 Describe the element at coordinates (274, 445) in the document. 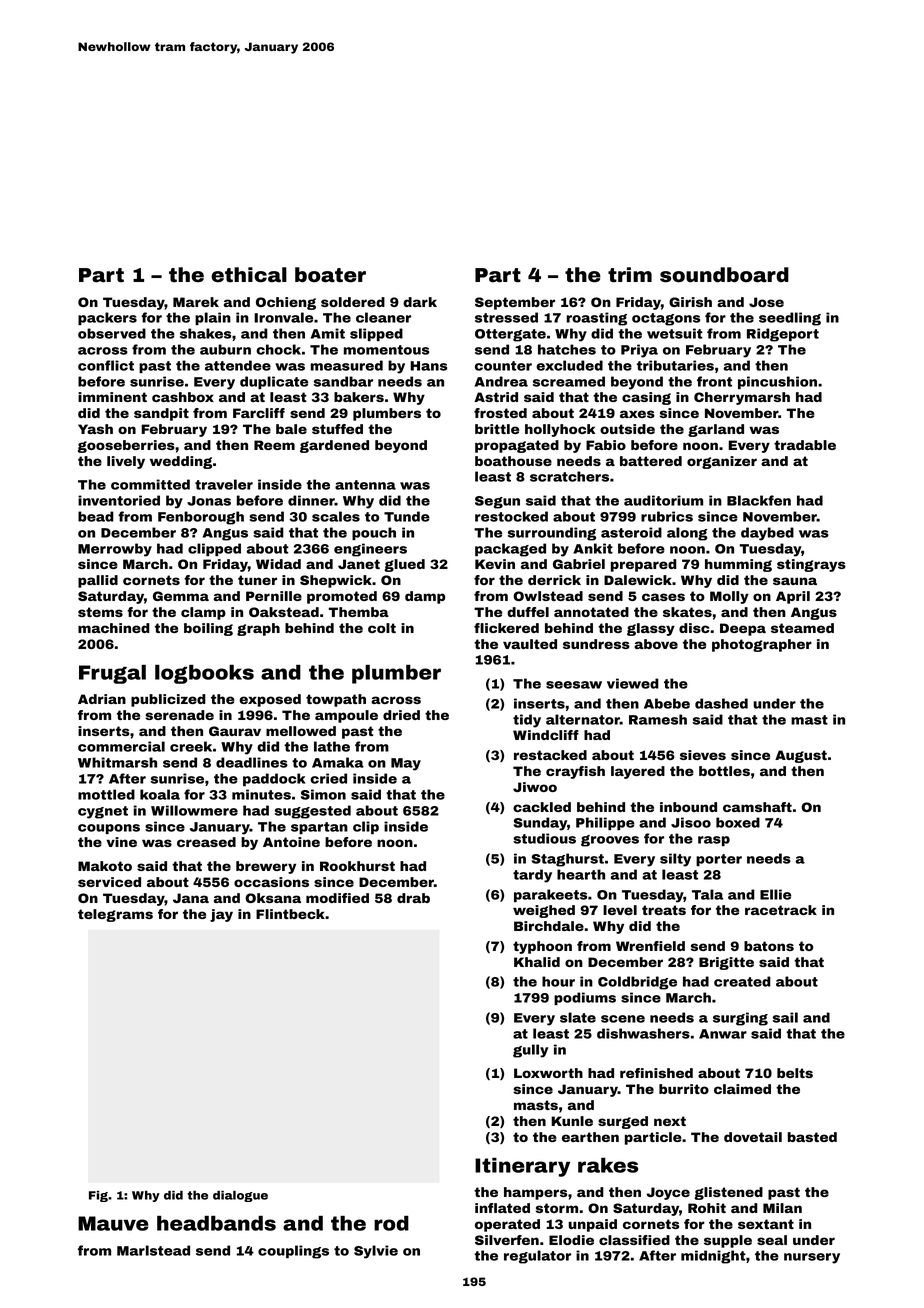

I see `Reem` at that location.
